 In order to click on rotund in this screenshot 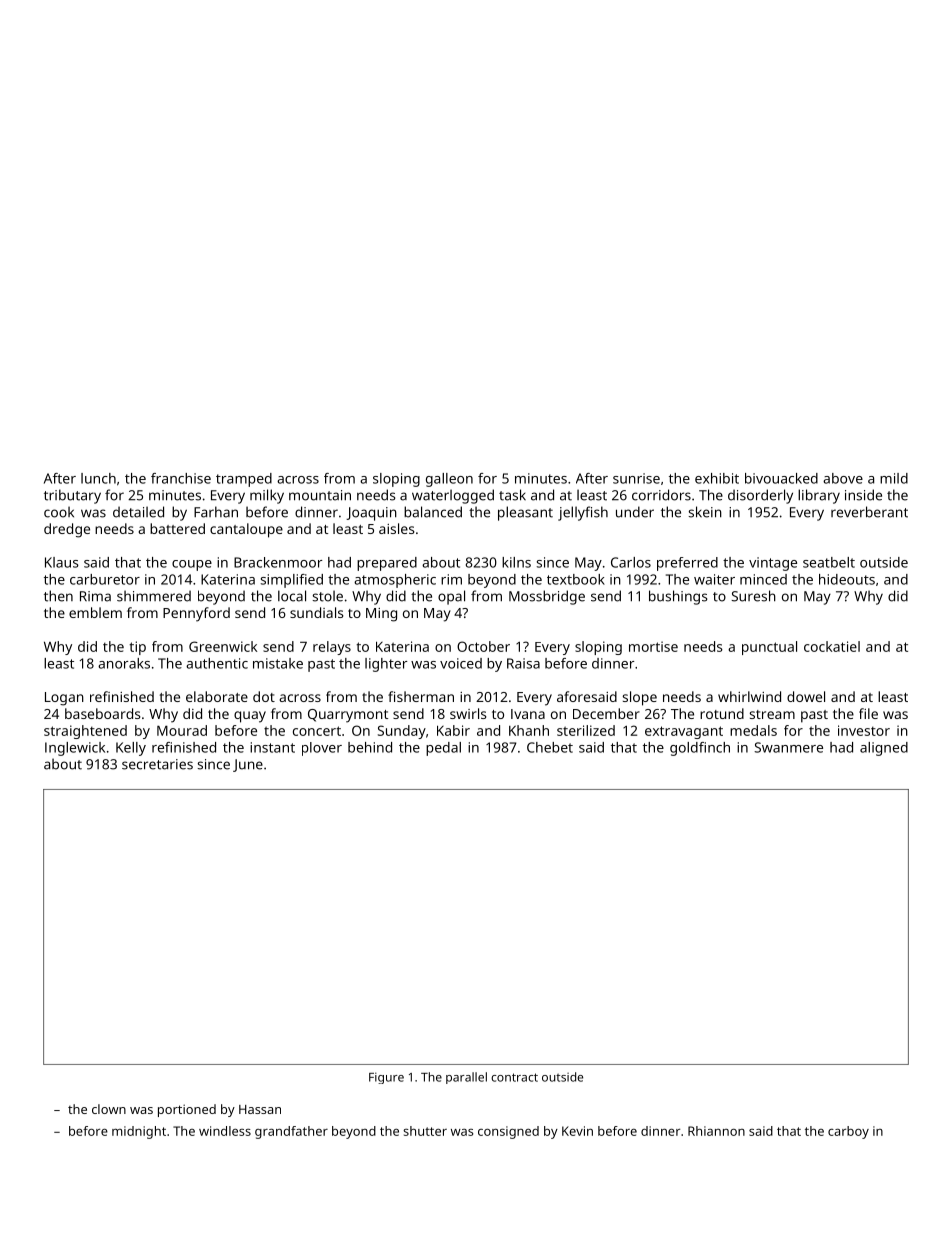, I will do `click(722, 713)`.
